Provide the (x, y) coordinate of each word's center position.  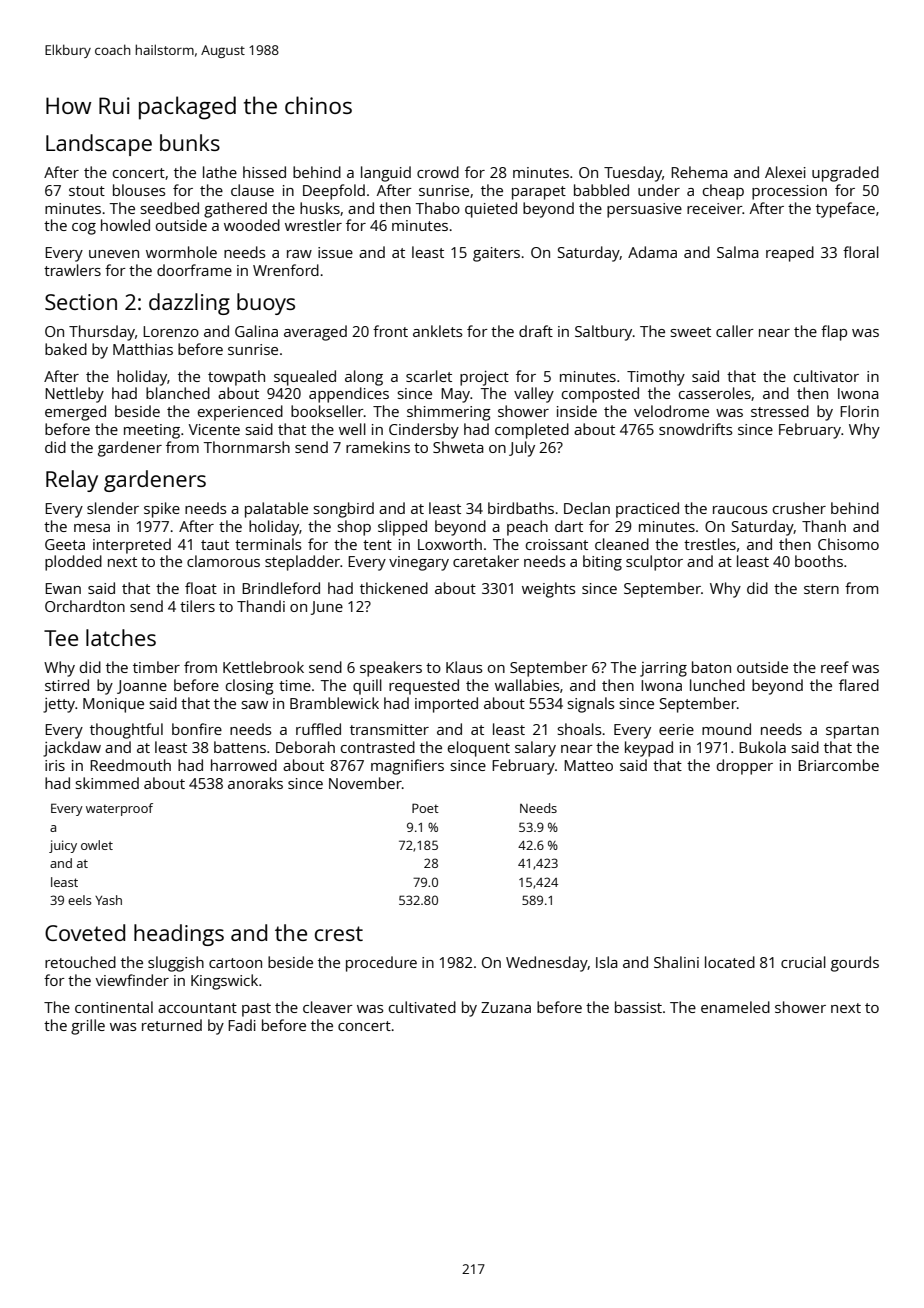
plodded (73, 563)
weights (548, 590)
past (256, 1010)
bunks (190, 142)
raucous (740, 510)
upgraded (845, 174)
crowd (438, 172)
